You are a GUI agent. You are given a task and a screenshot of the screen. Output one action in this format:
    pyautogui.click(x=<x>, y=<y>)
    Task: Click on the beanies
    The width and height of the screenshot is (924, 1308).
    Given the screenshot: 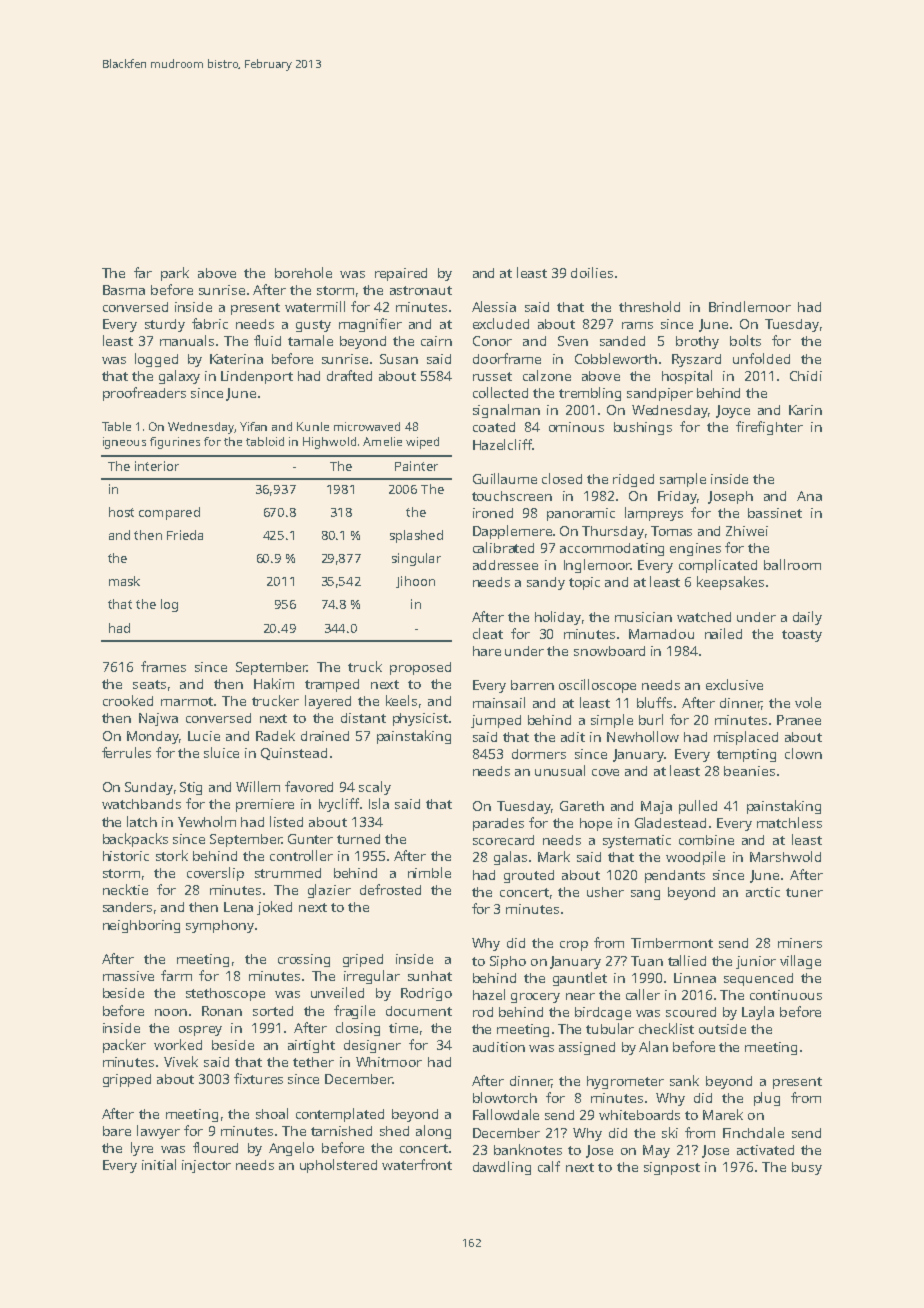 What is the action you would take?
    pyautogui.click(x=749, y=771)
